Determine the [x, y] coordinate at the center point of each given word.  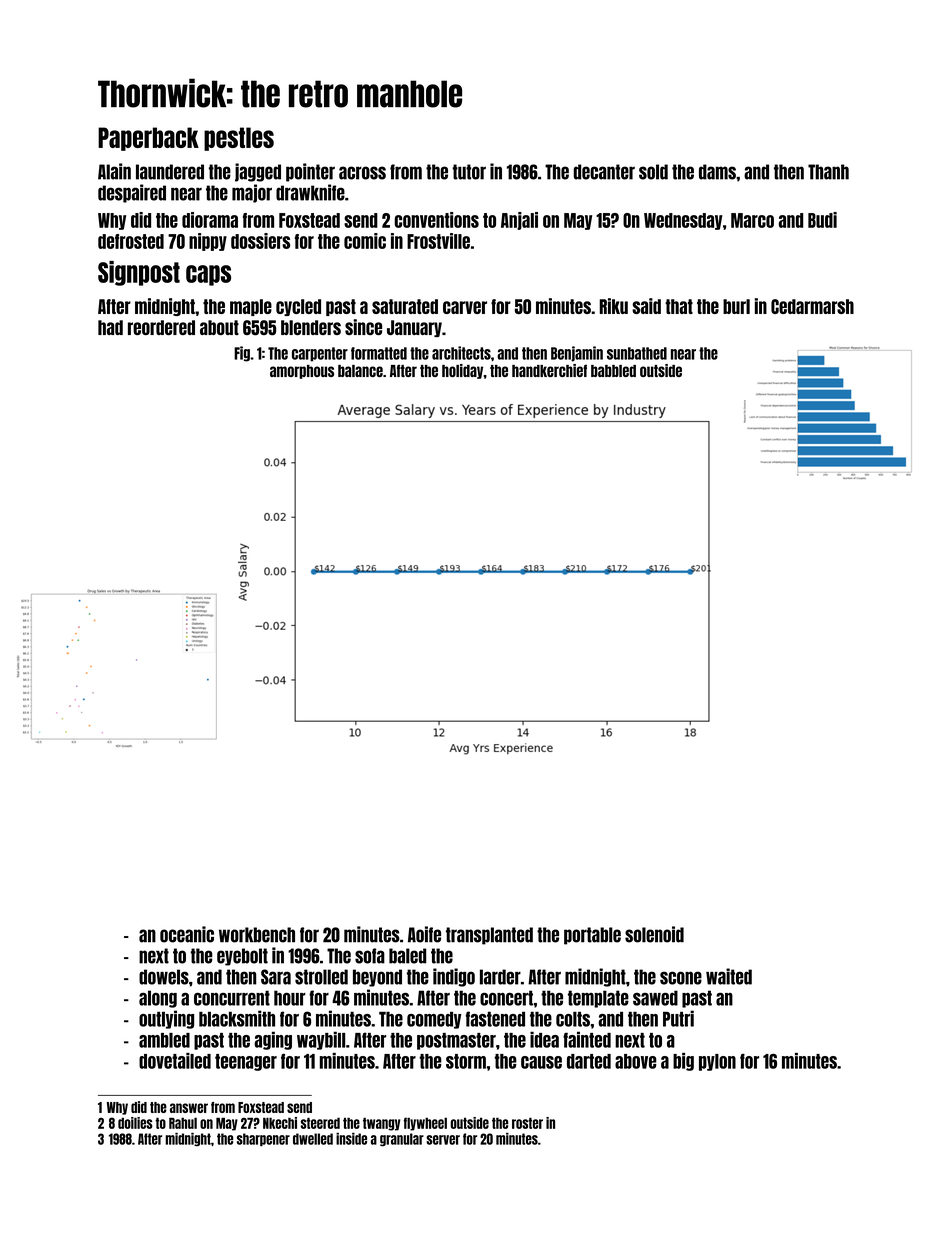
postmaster [456, 1041]
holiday [463, 371]
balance [360, 371]
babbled [613, 371]
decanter [604, 172]
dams [717, 172]
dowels [164, 977]
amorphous [302, 372]
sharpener [263, 1139]
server [443, 1140]
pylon [717, 1062]
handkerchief [549, 370]
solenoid [654, 934]
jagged [258, 172]
